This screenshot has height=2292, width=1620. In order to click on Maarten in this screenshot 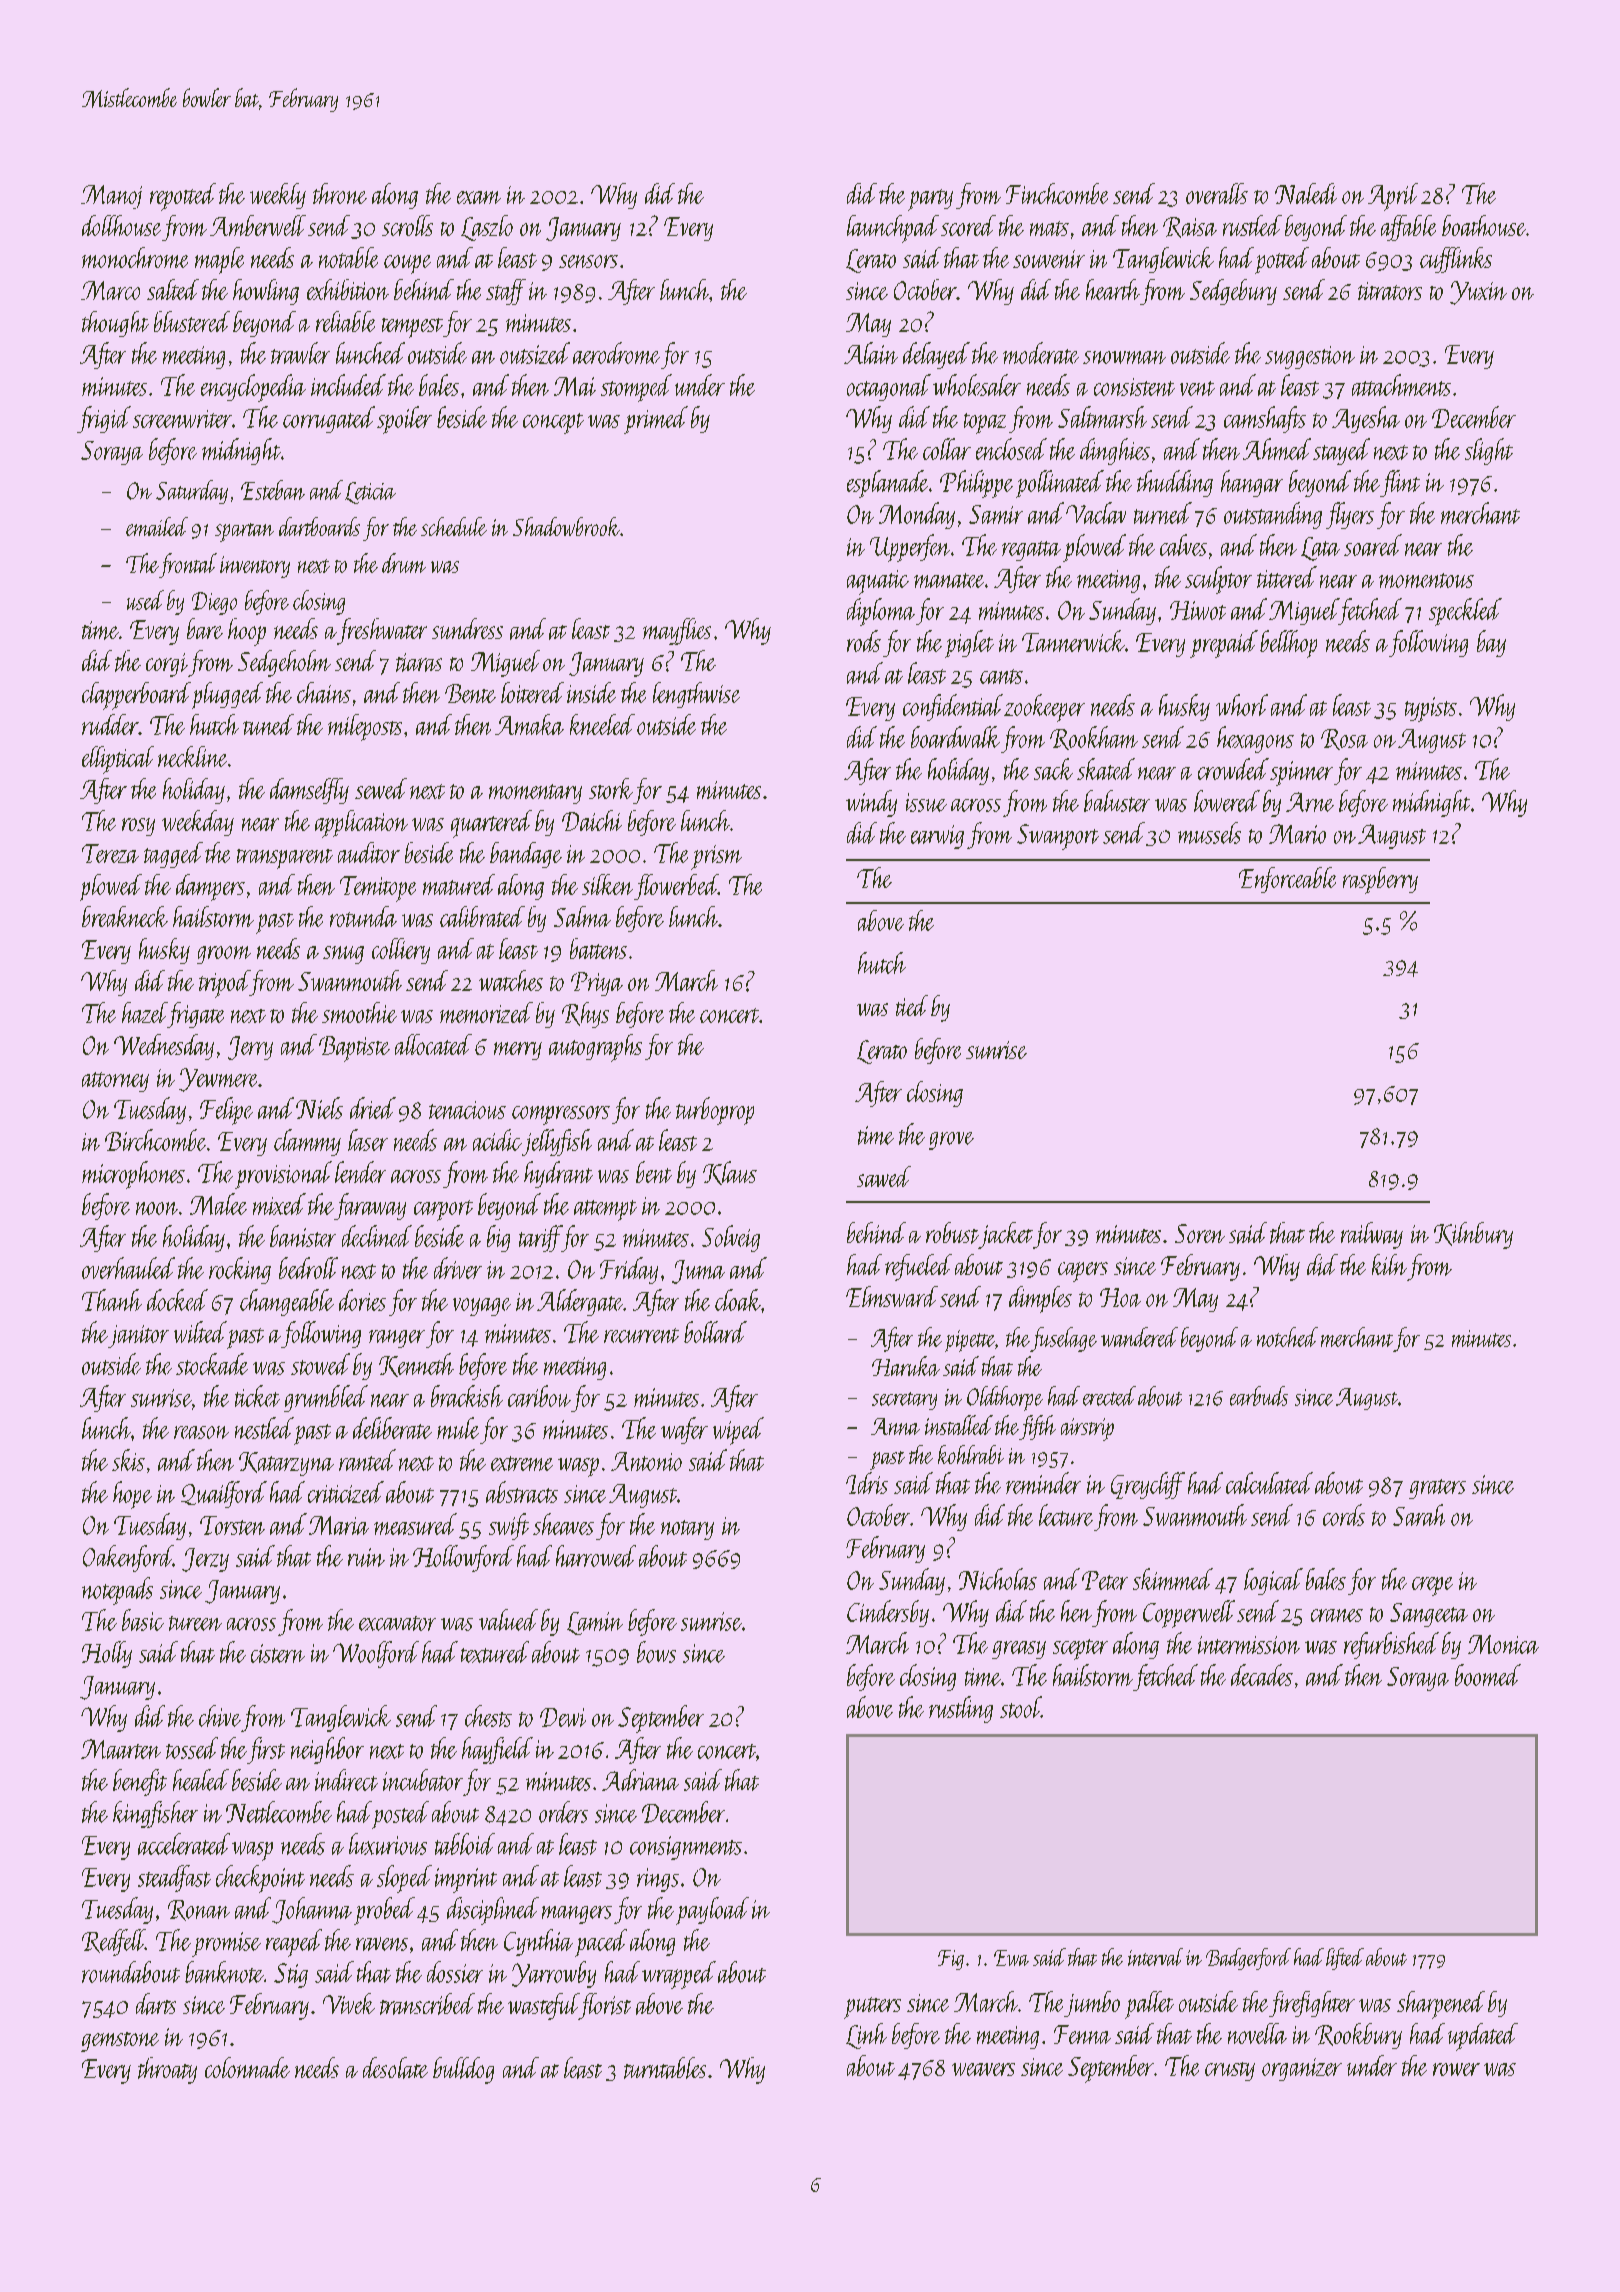, I will do `click(121, 1749)`.
